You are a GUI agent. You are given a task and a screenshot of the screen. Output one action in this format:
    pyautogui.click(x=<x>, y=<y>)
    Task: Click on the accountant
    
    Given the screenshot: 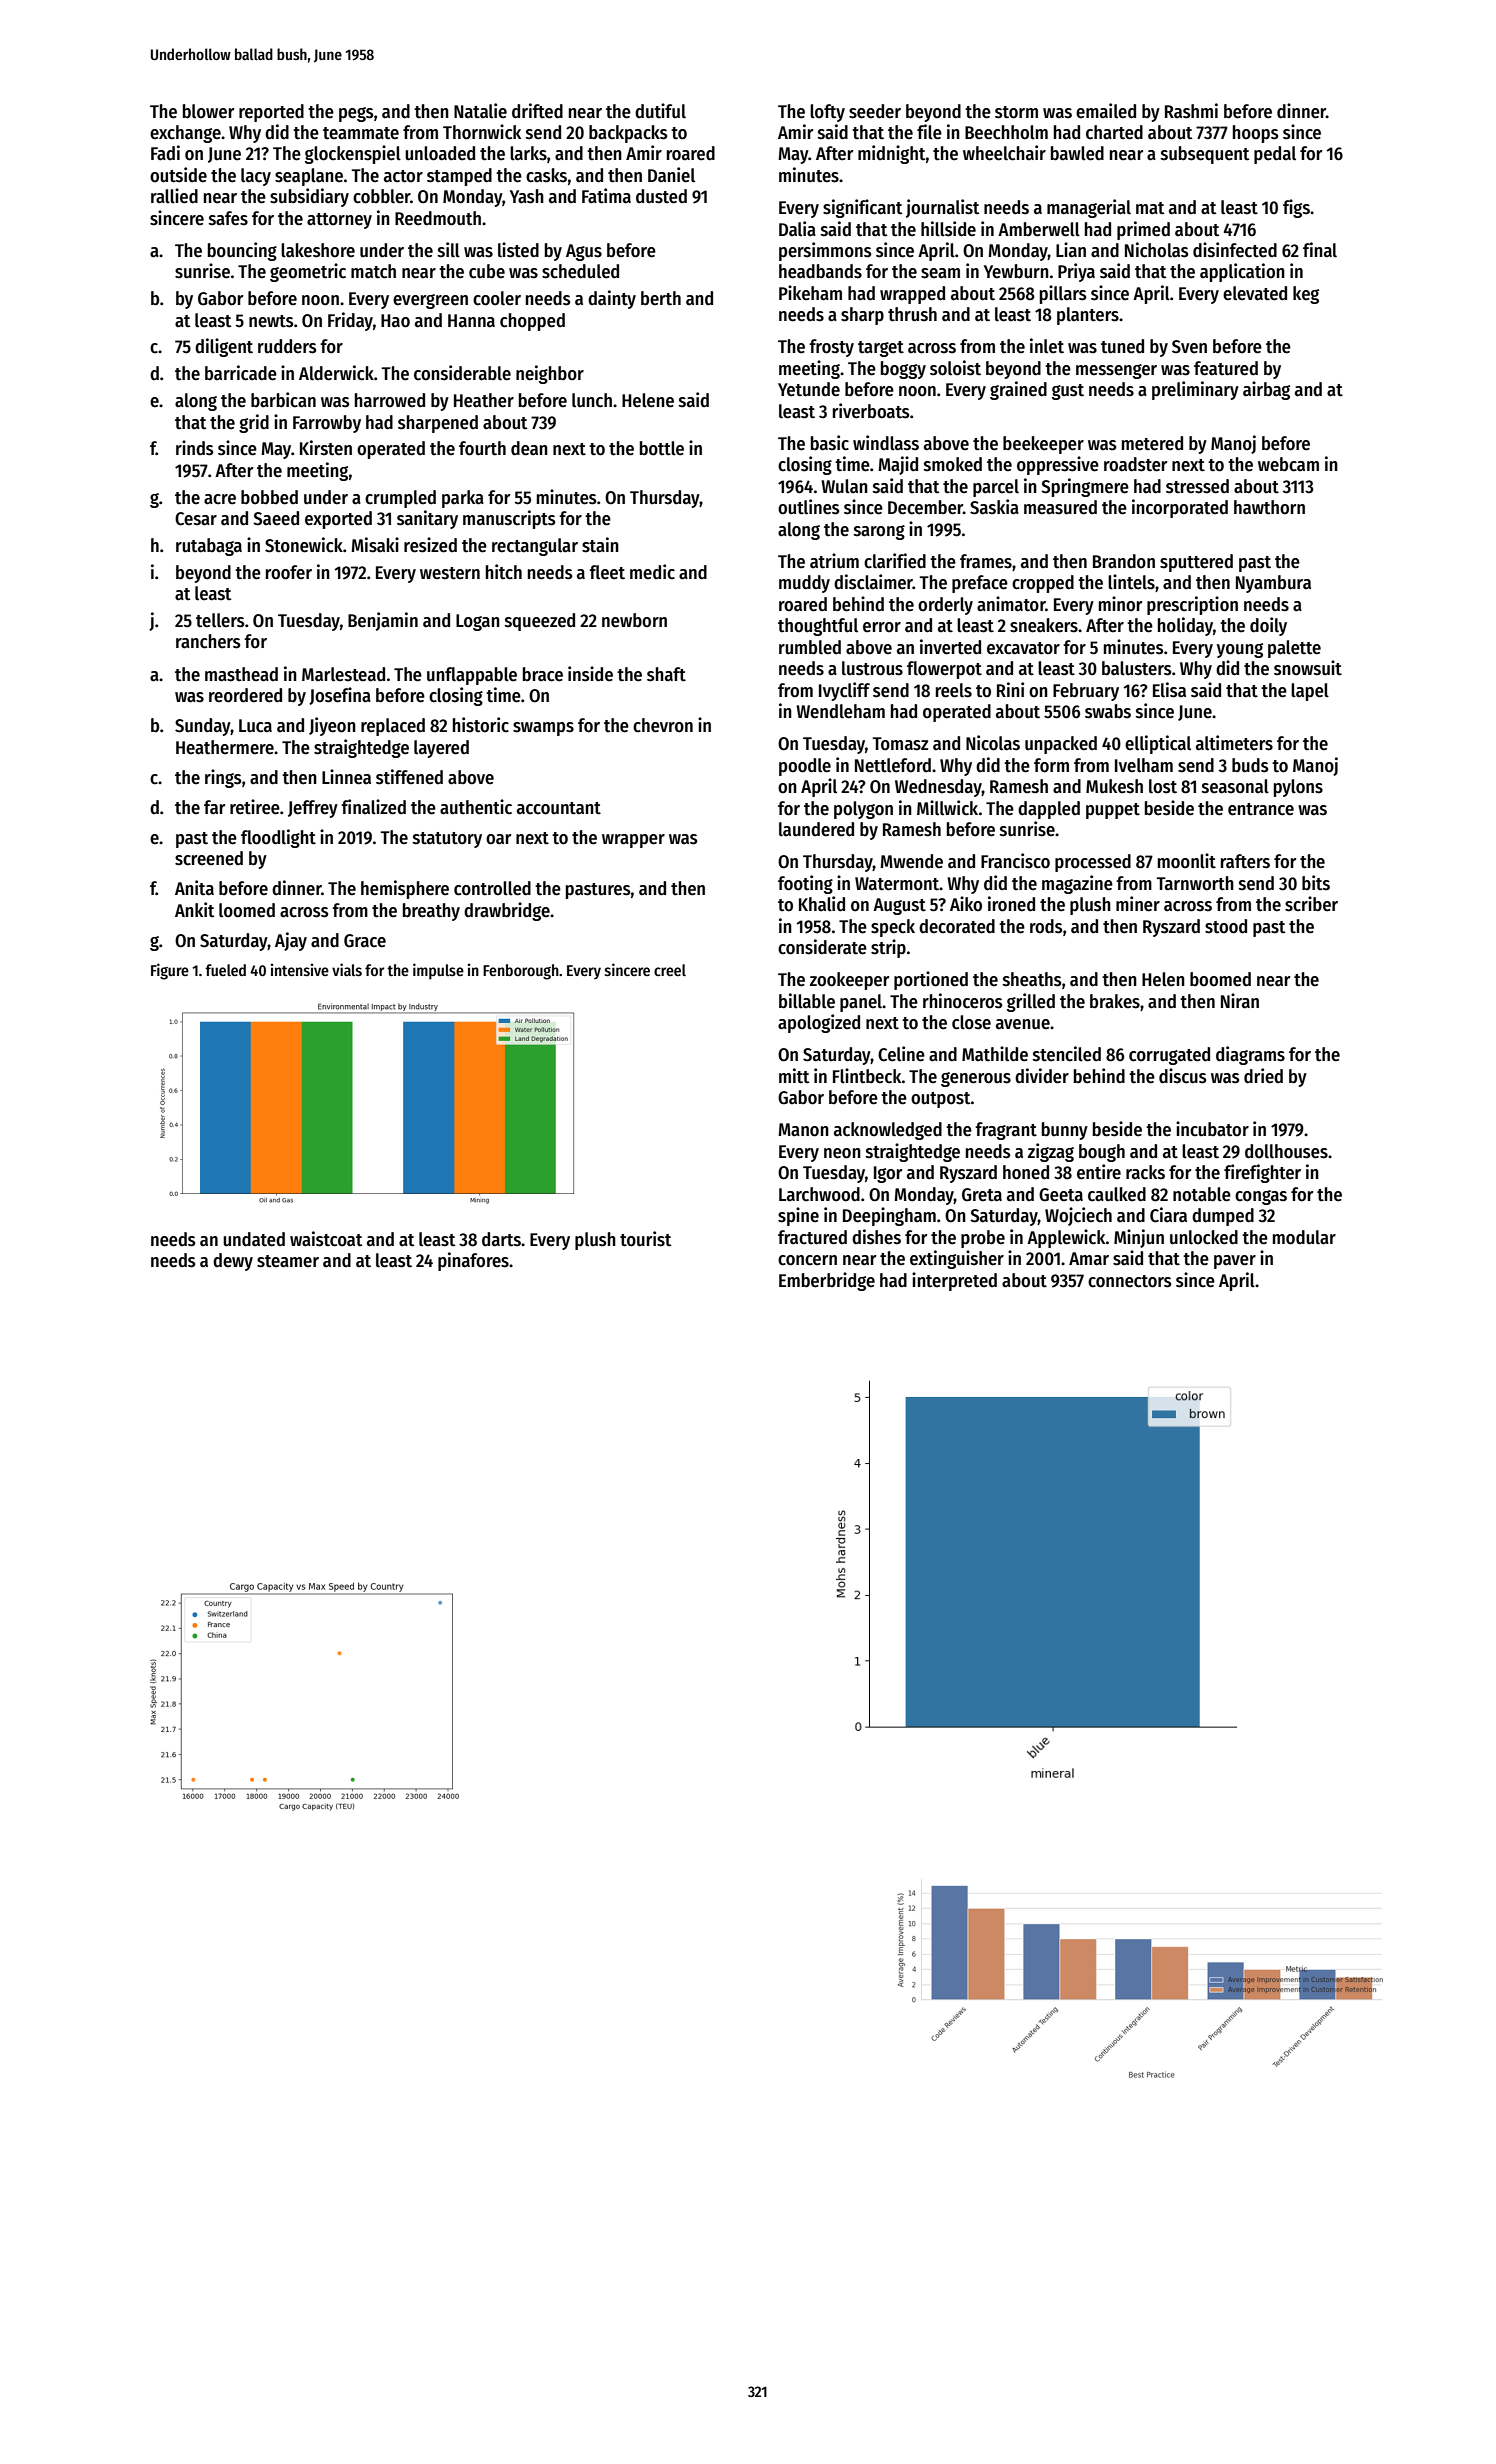 What is the action you would take?
    pyautogui.click(x=559, y=808)
